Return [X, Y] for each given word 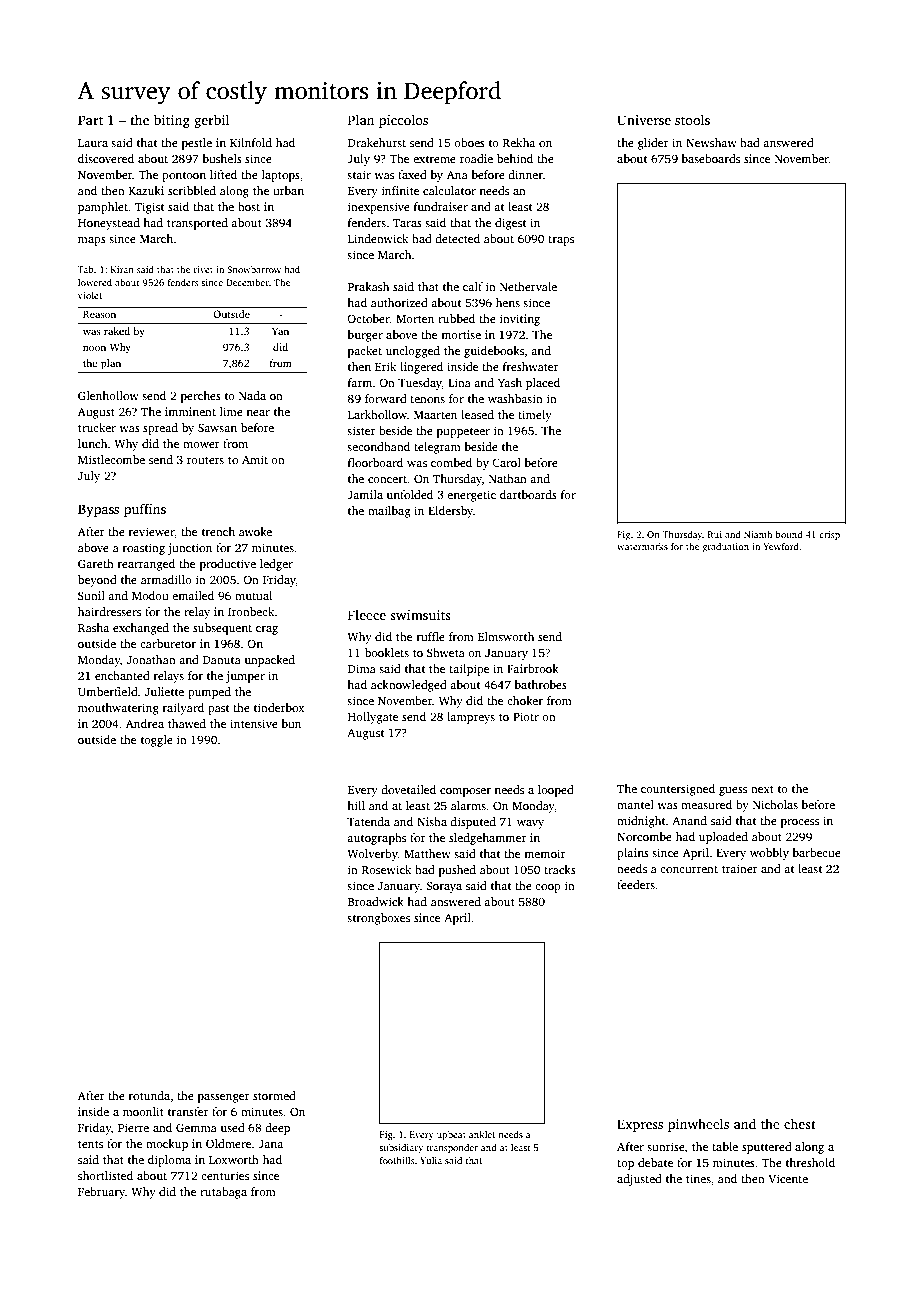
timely [535, 416]
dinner [525, 174]
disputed [473, 823]
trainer [740, 868]
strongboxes [378, 919]
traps [561, 241]
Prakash [368, 286]
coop [548, 888]
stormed [274, 1095]
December [247, 282]
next [762, 789]
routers [205, 460]
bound [789, 534]
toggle [157, 741]
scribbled [192, 190]
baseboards [710, 158]
